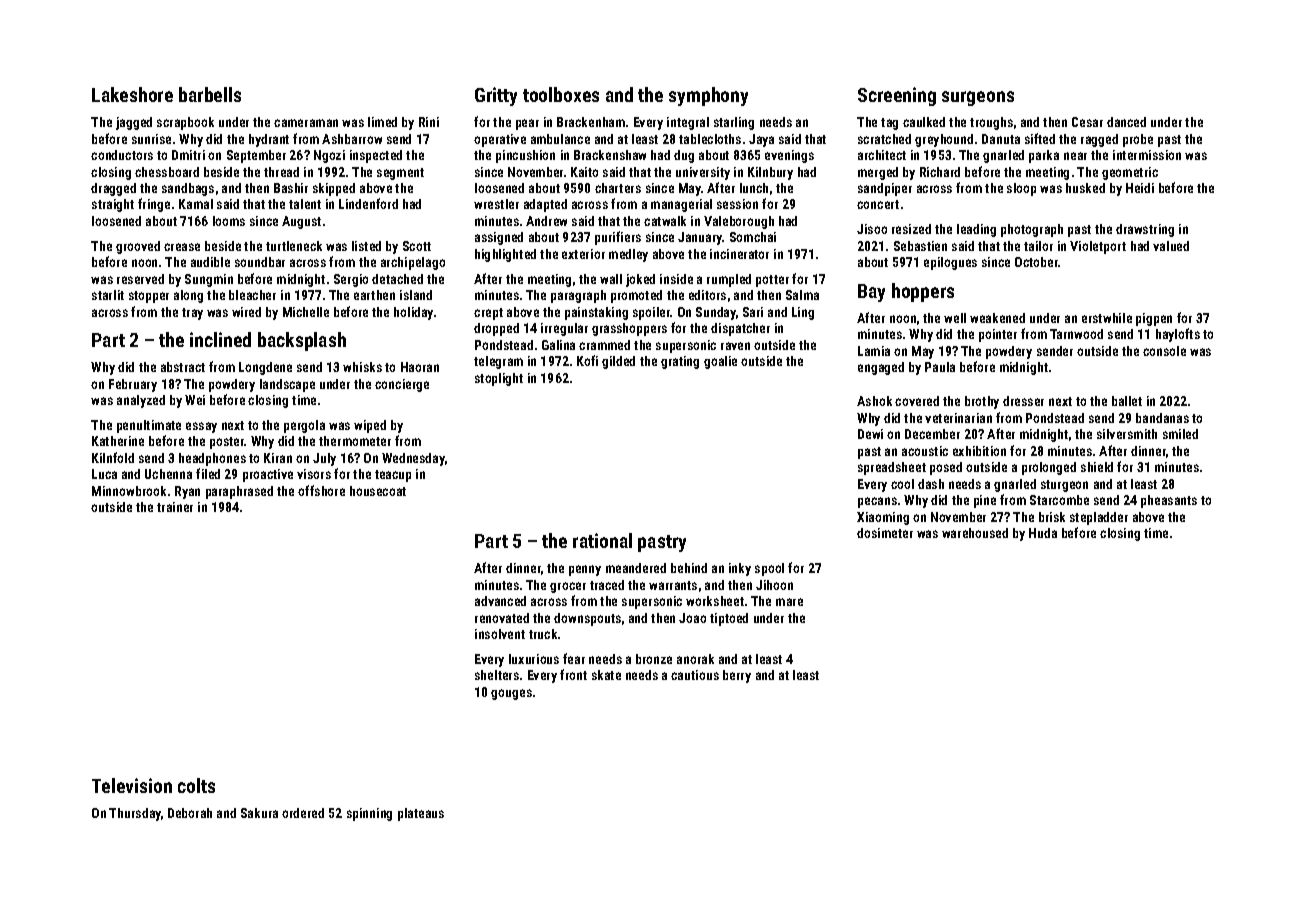 Image resolution: width=1308 pixels, height=924 pixels. Describe the element at coordinates (695, 675) in the document. I see `cautious` at that location.
